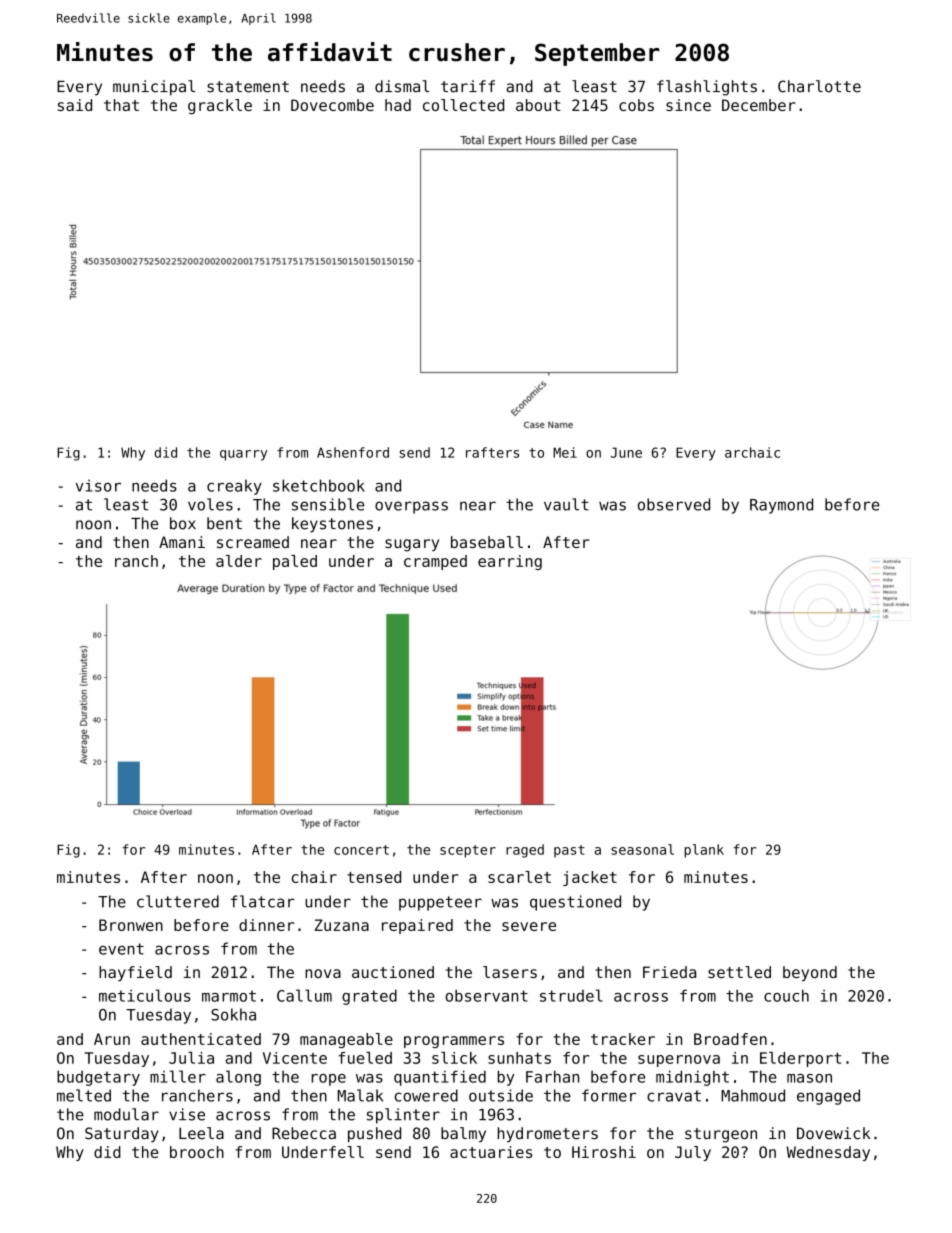  Describe the element at coordinates (468, 86) in the document. I see `tariff` at that location.
